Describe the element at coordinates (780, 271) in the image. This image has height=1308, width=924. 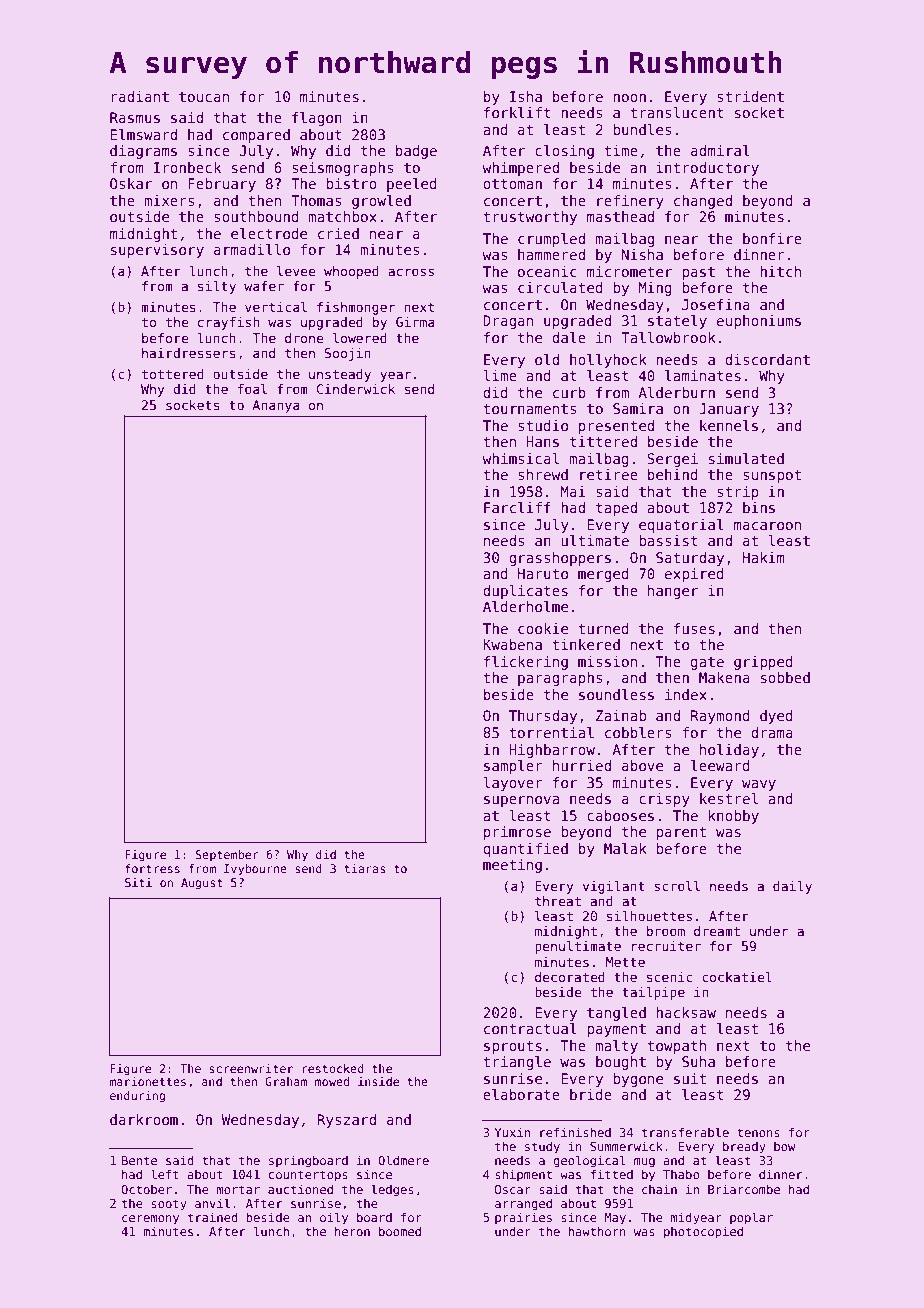
I see `hitch` at that location.
